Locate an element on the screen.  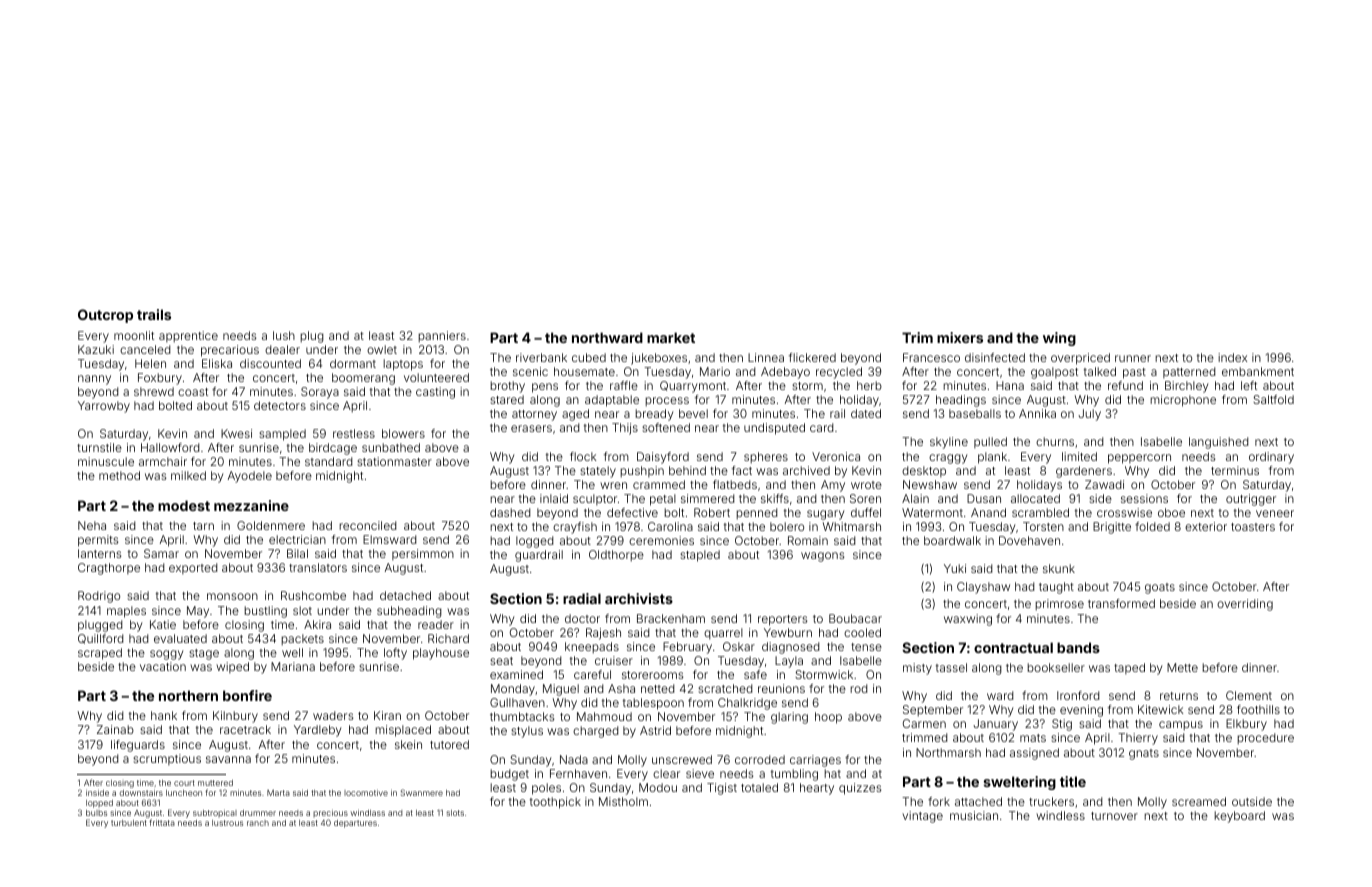
market is located at coordinates (671, 337).
